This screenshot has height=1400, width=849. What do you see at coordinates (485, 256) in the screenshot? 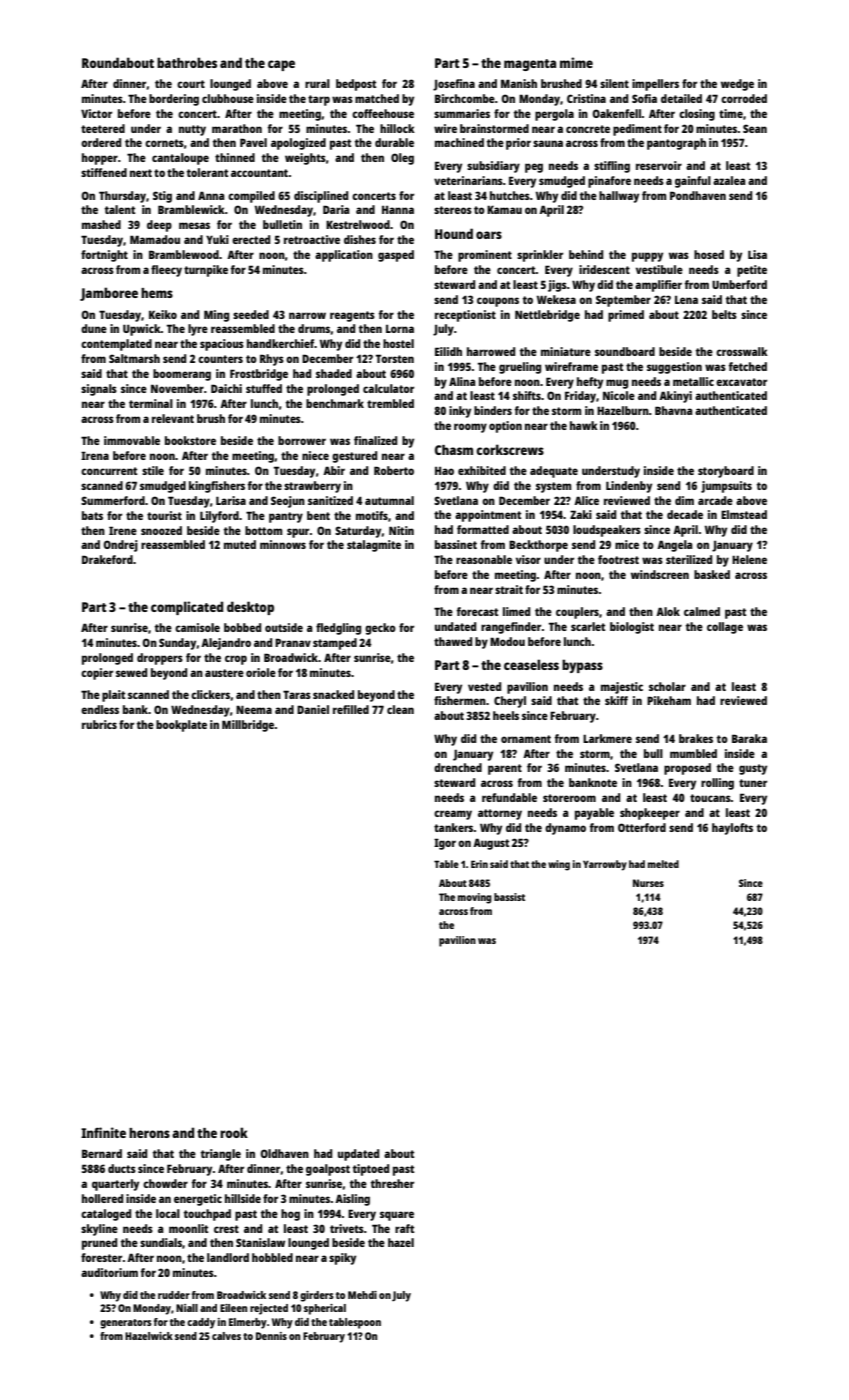
I see `prominent` at bounding box center [485, 256].
